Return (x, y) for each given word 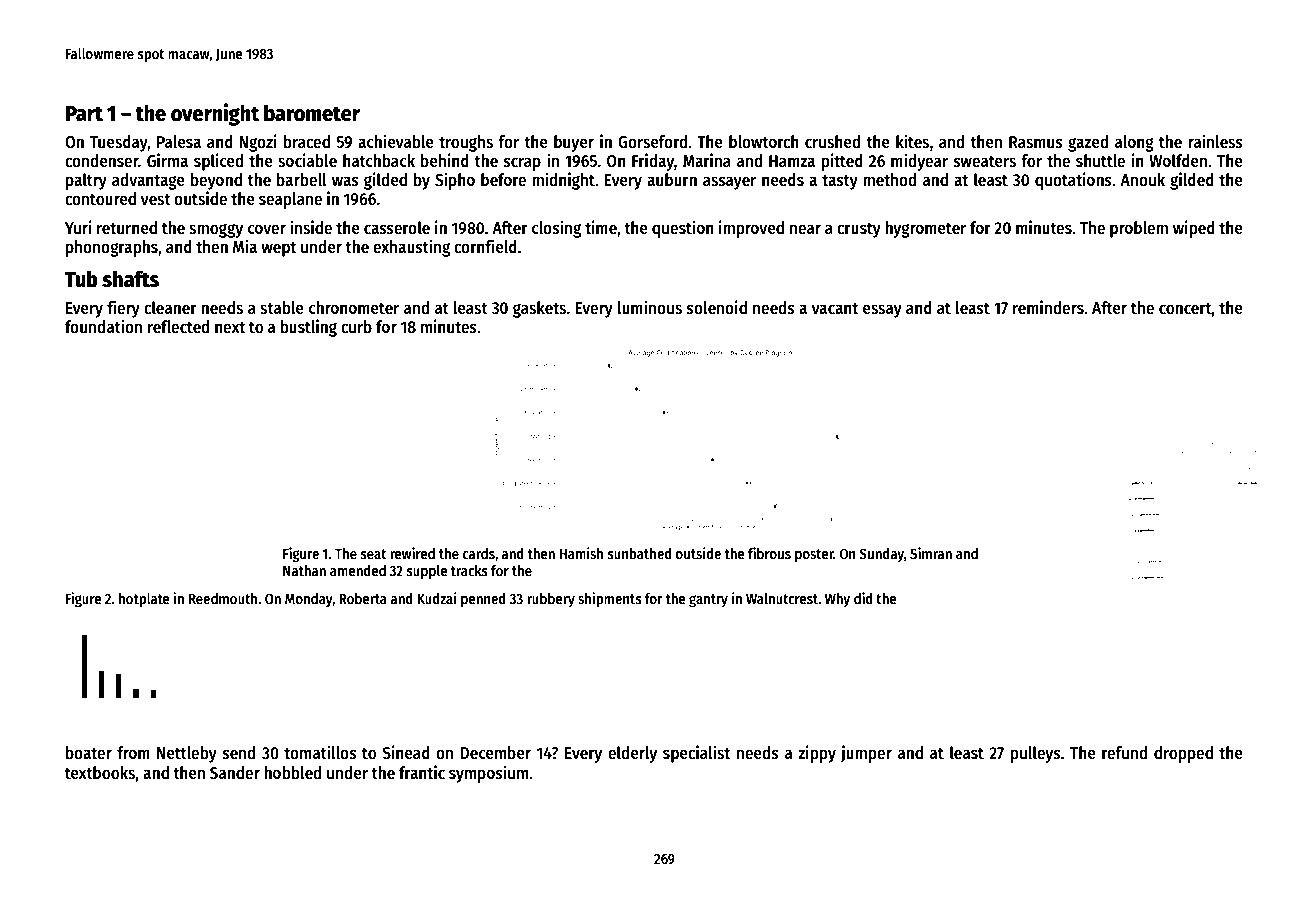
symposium (488, 774)
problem (1139, 229)
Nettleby (187, 754)
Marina (707, 160)
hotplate (144, 600)
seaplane (290, 200)
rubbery (551, 600)
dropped (1183, 754)
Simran (931, 553)
